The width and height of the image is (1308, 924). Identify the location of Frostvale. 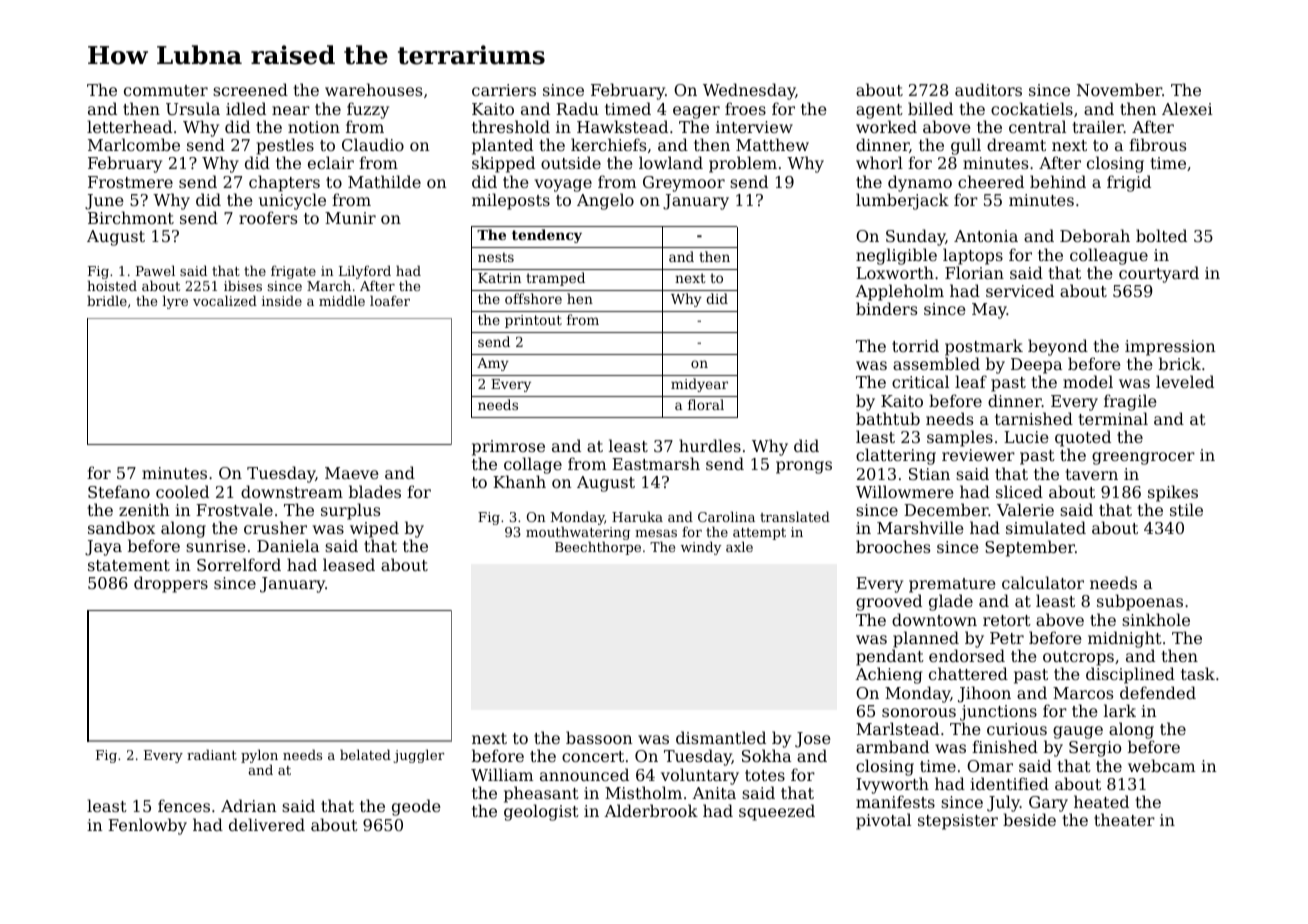
(234, 509).
